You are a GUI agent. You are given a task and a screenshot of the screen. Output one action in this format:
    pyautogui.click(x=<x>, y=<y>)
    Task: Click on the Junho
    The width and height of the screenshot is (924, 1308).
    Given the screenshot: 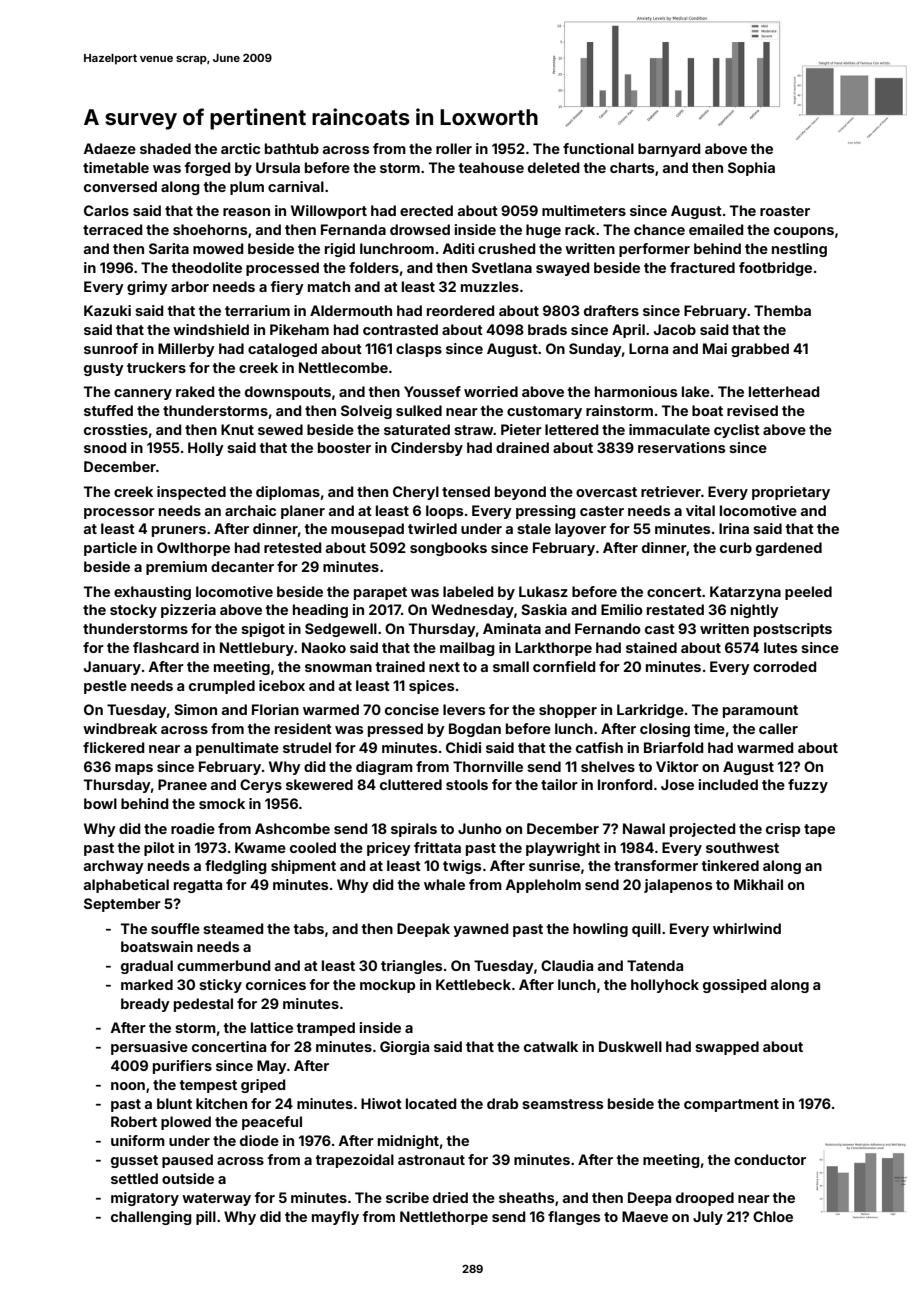 What is the action you would take?
    pyautogui.click(x=480, y=828)
